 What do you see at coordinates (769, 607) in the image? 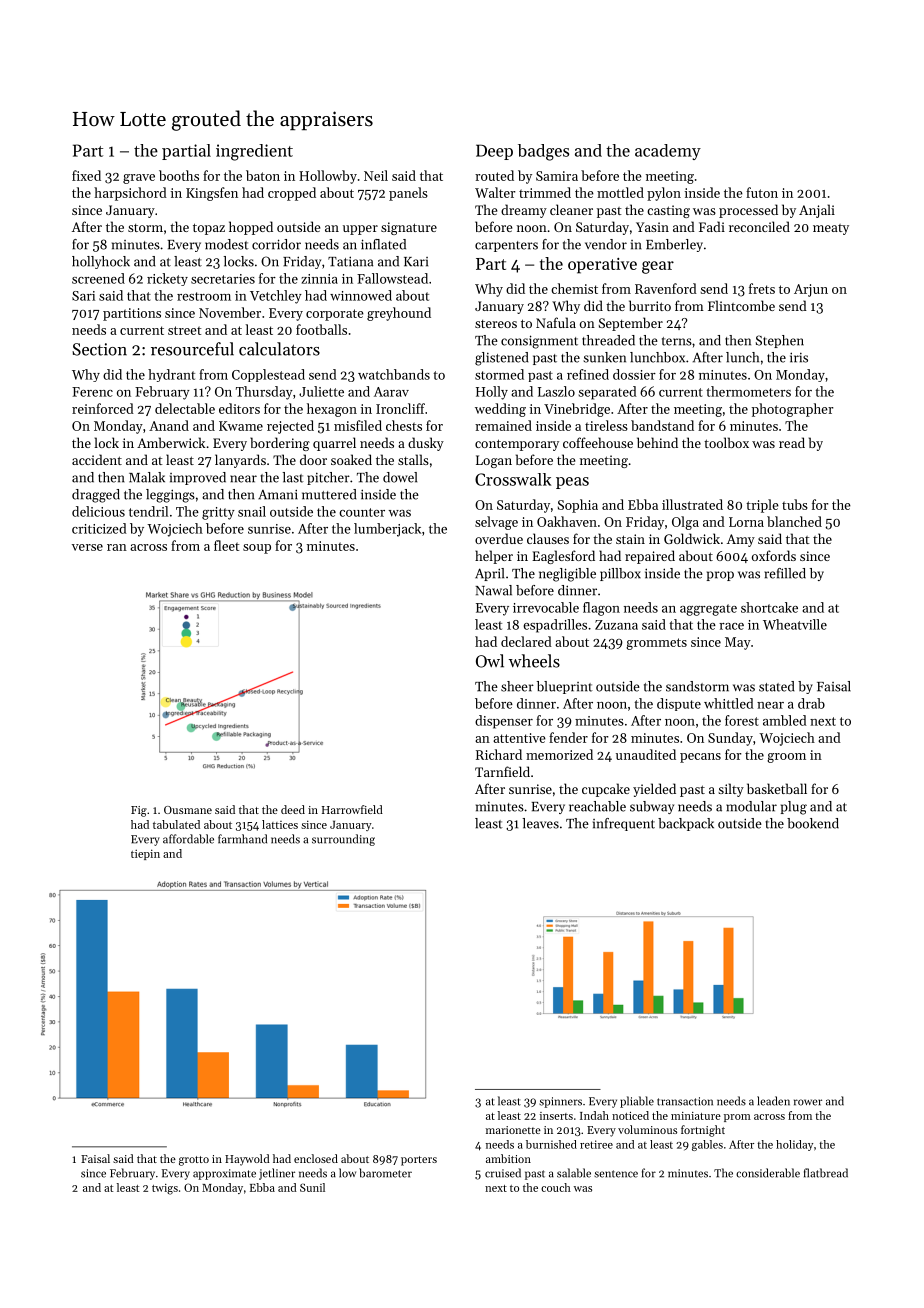
I see `shortcake` at bounding box center [769, 607].
